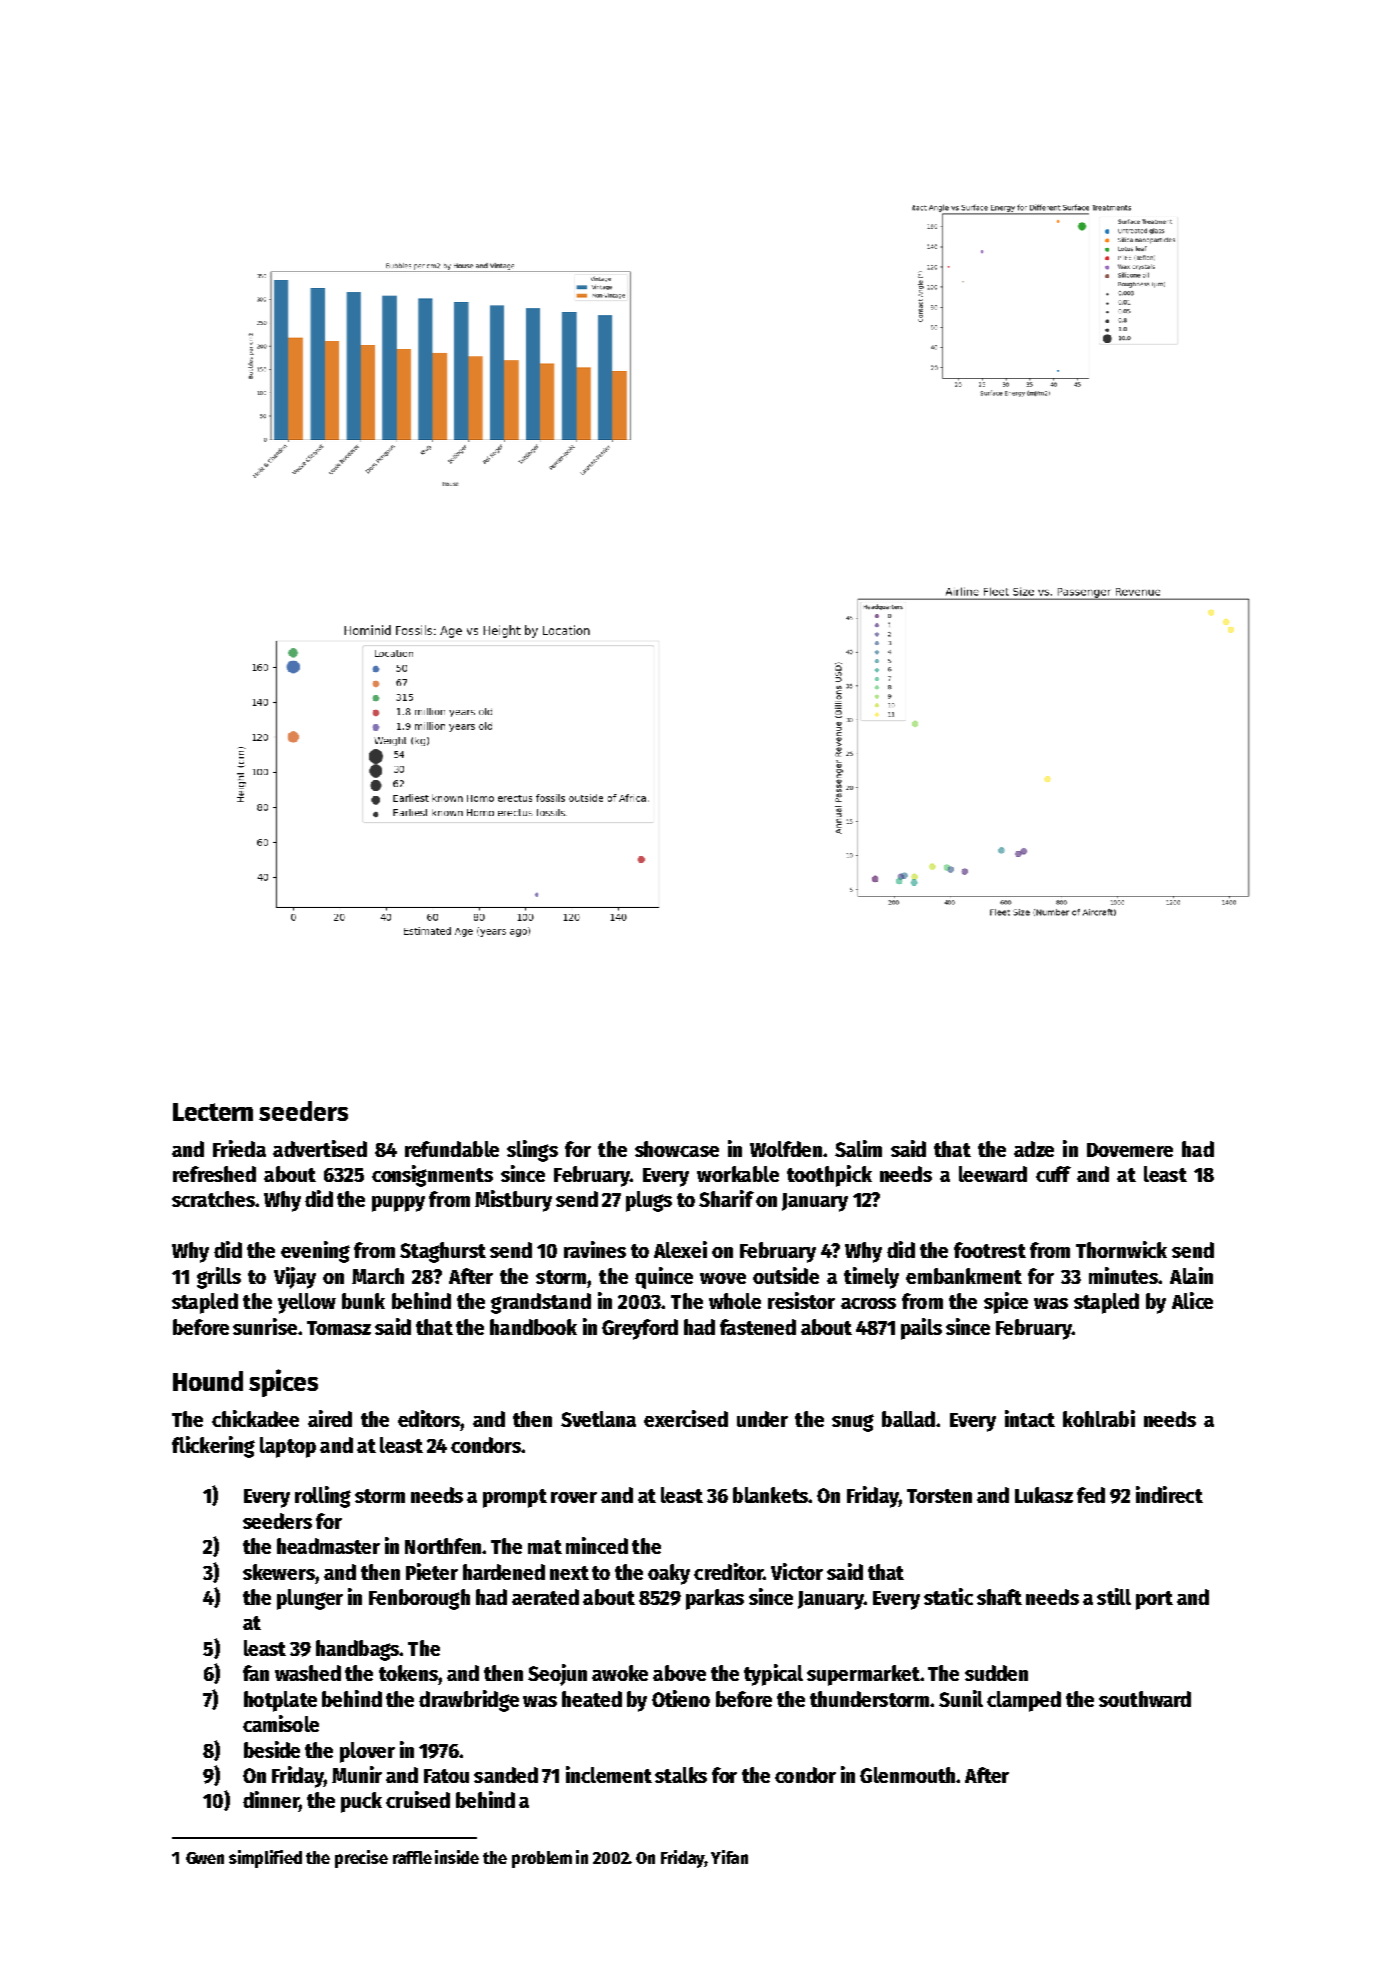  I want to click on hardened, so click(504, 1572).
